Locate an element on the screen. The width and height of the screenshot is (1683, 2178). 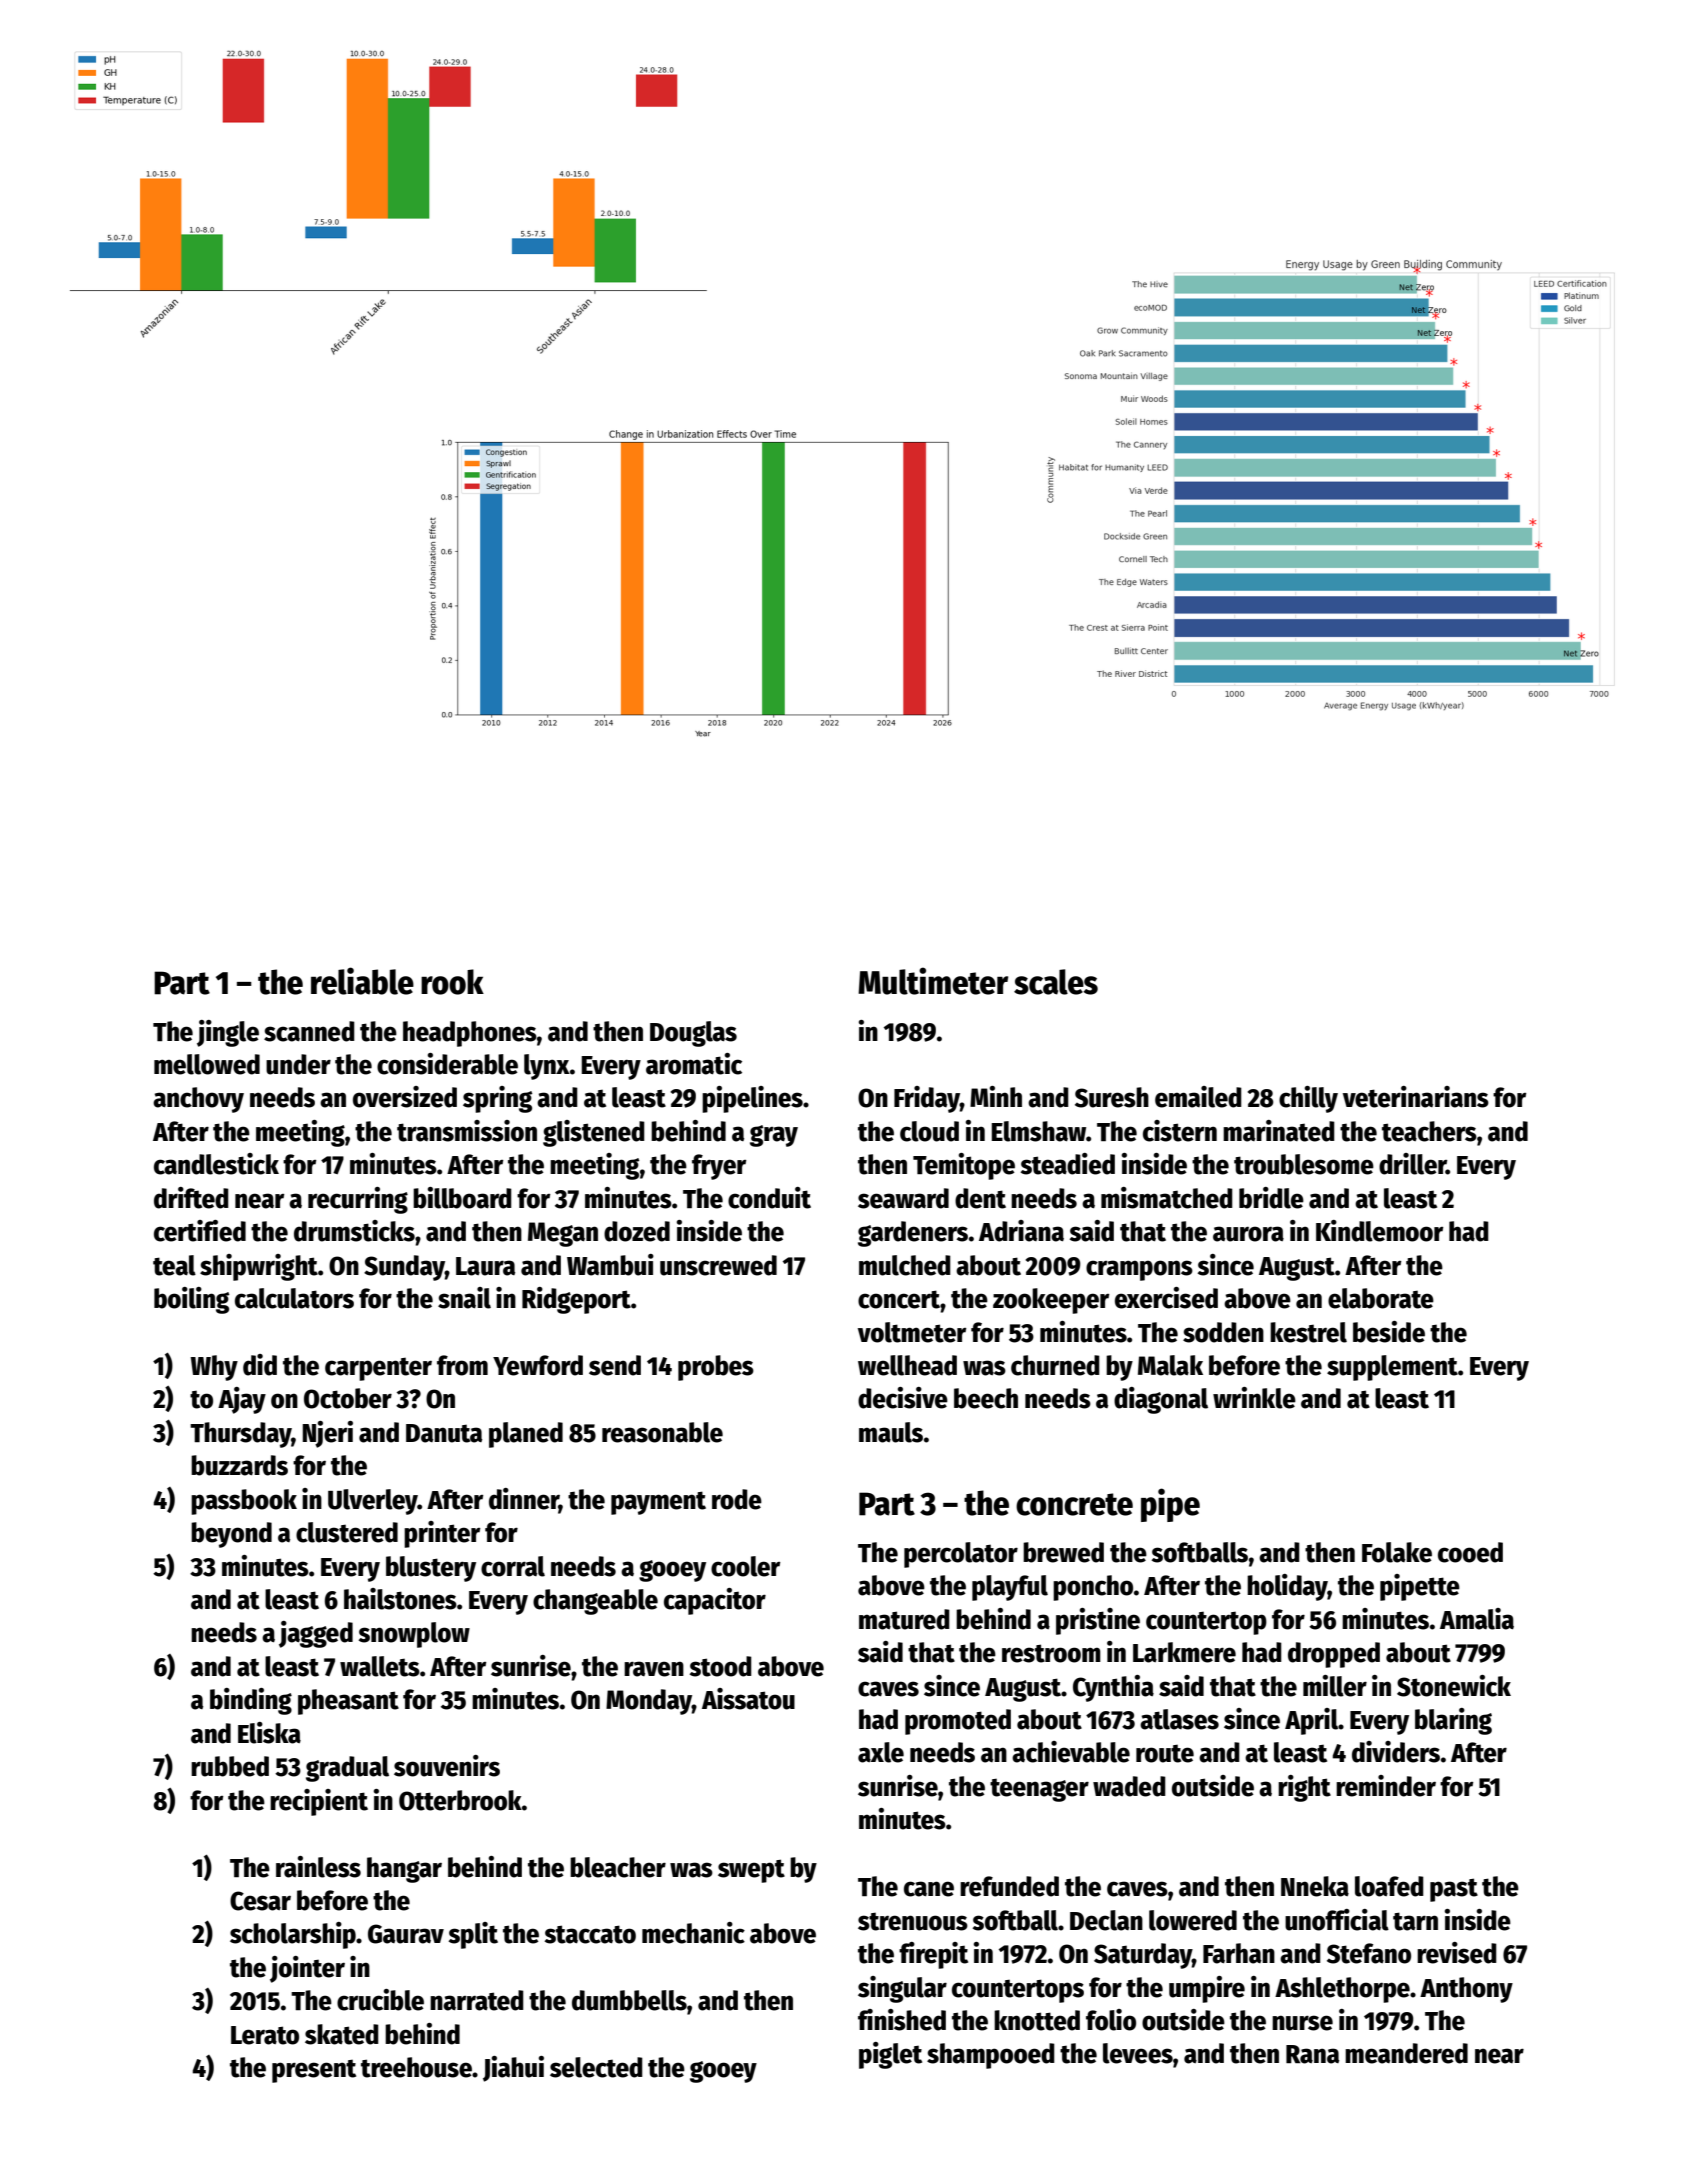
wrinkle is located at coordinates (1254, 1398).
